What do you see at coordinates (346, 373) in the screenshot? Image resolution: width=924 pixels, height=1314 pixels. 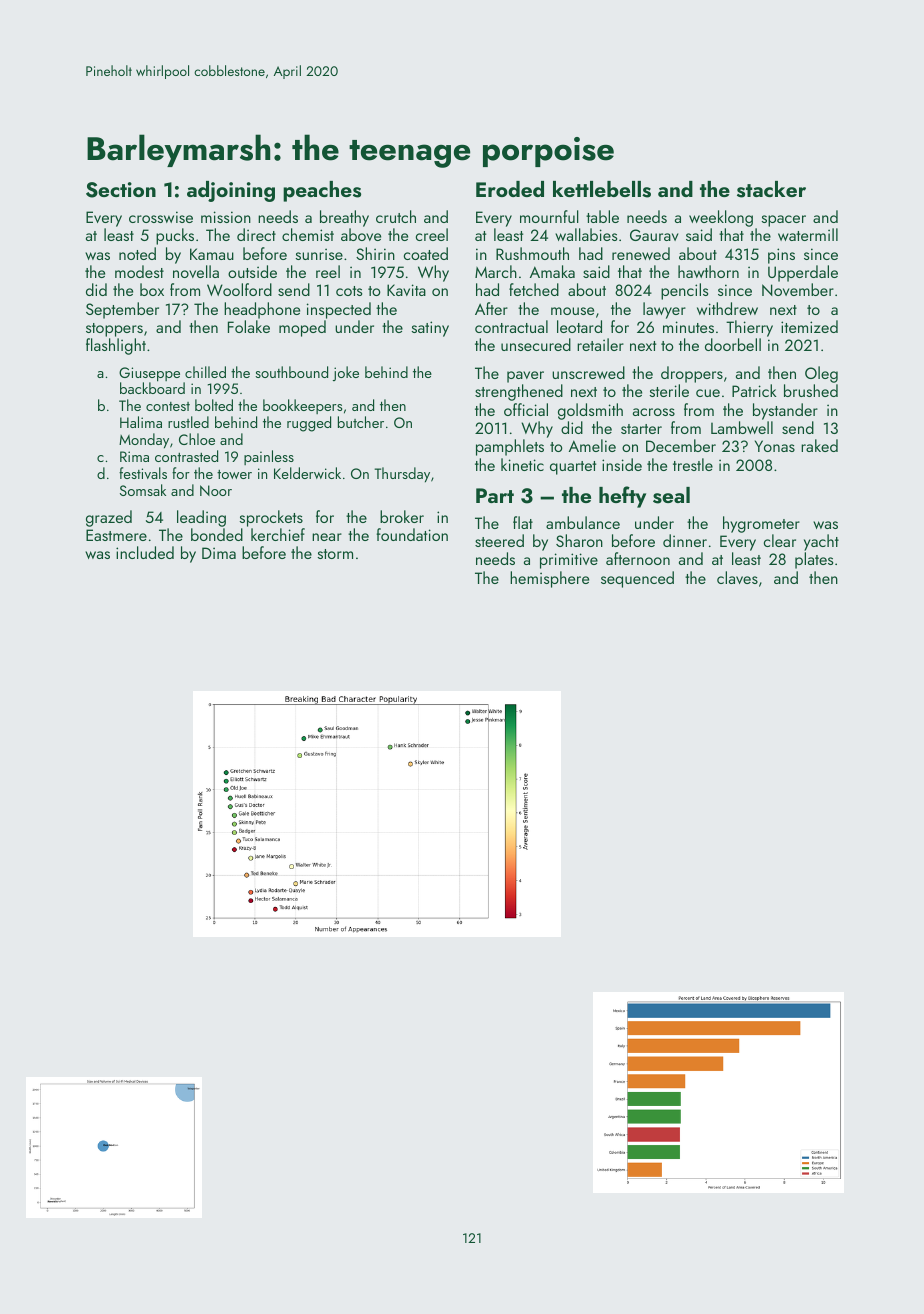 I see `joke` at bounding box center [346, 373].
